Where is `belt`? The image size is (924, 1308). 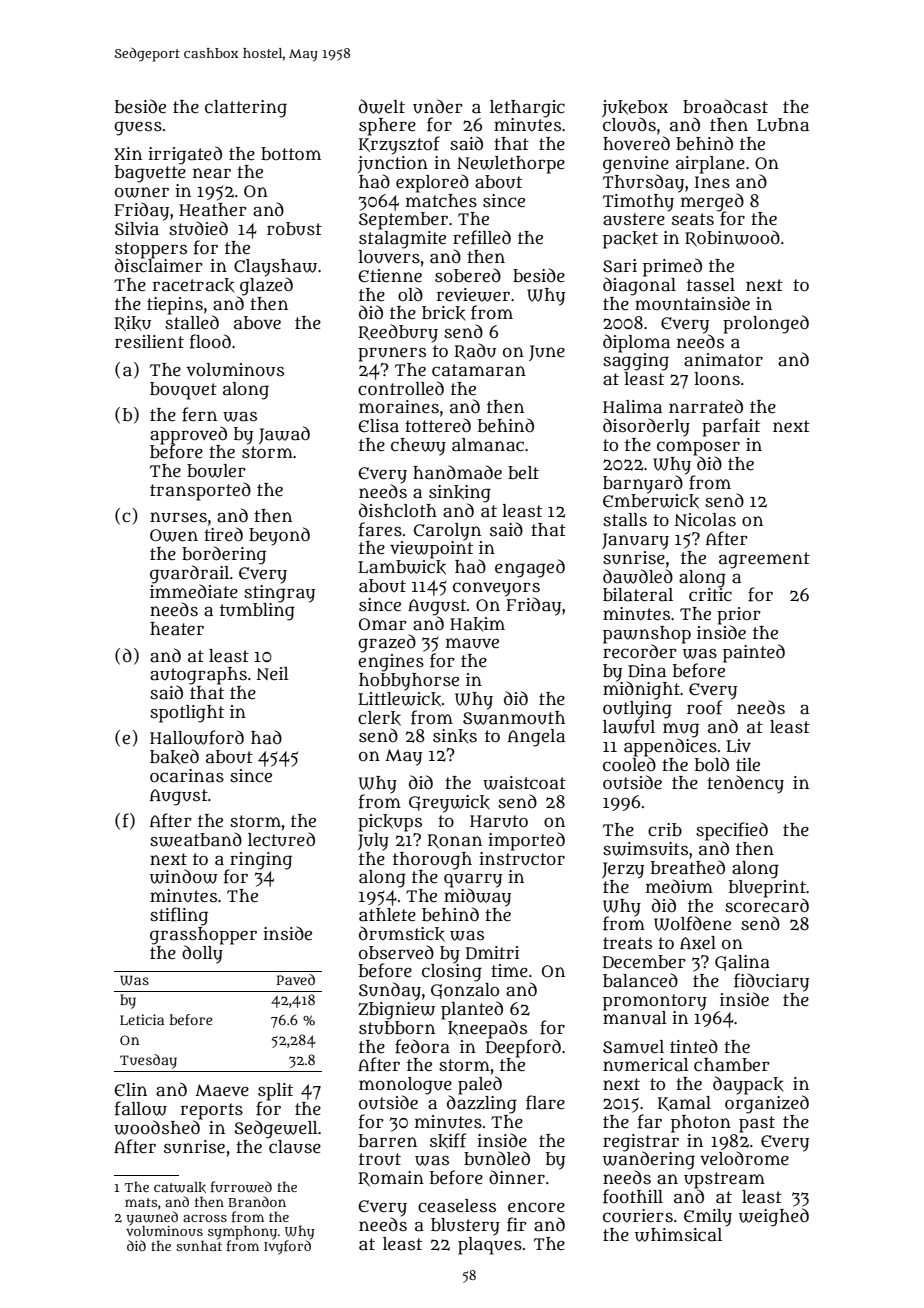
belt is located at coordinates (523, 472).
